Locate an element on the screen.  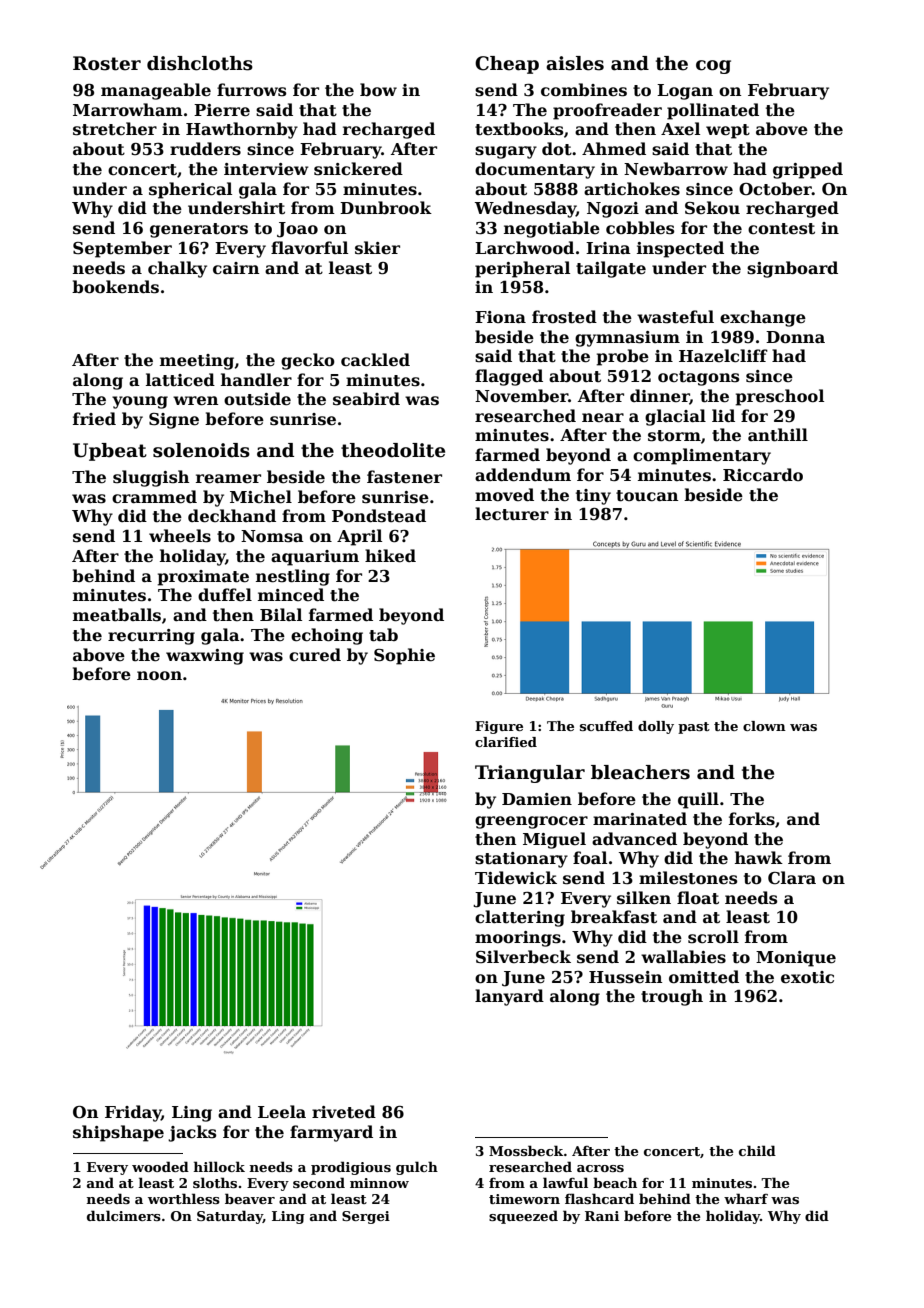
minnow is located at coordinates (379, 1183).
